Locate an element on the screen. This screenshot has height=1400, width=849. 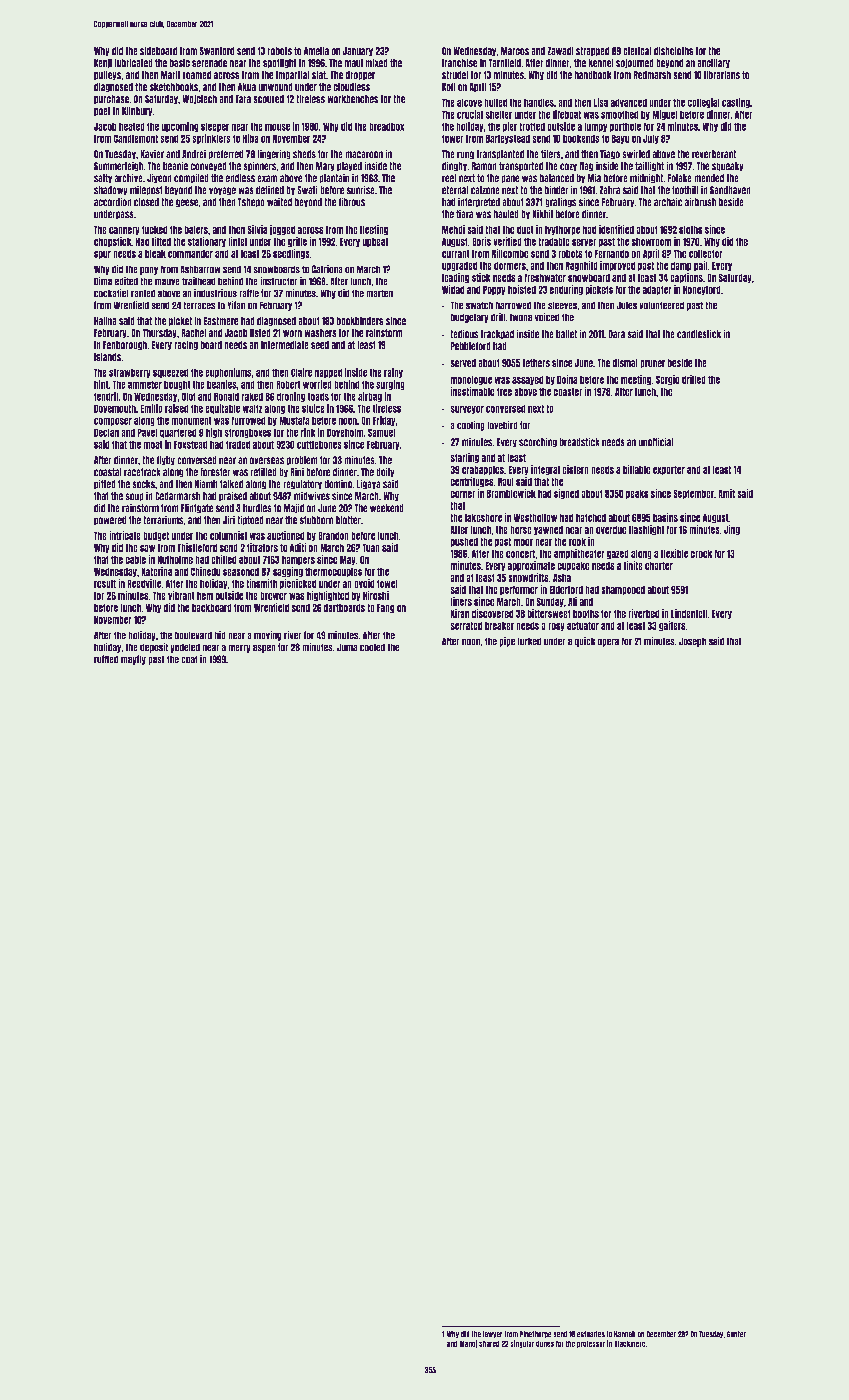
advanced is located at coordinates (628, 102).
